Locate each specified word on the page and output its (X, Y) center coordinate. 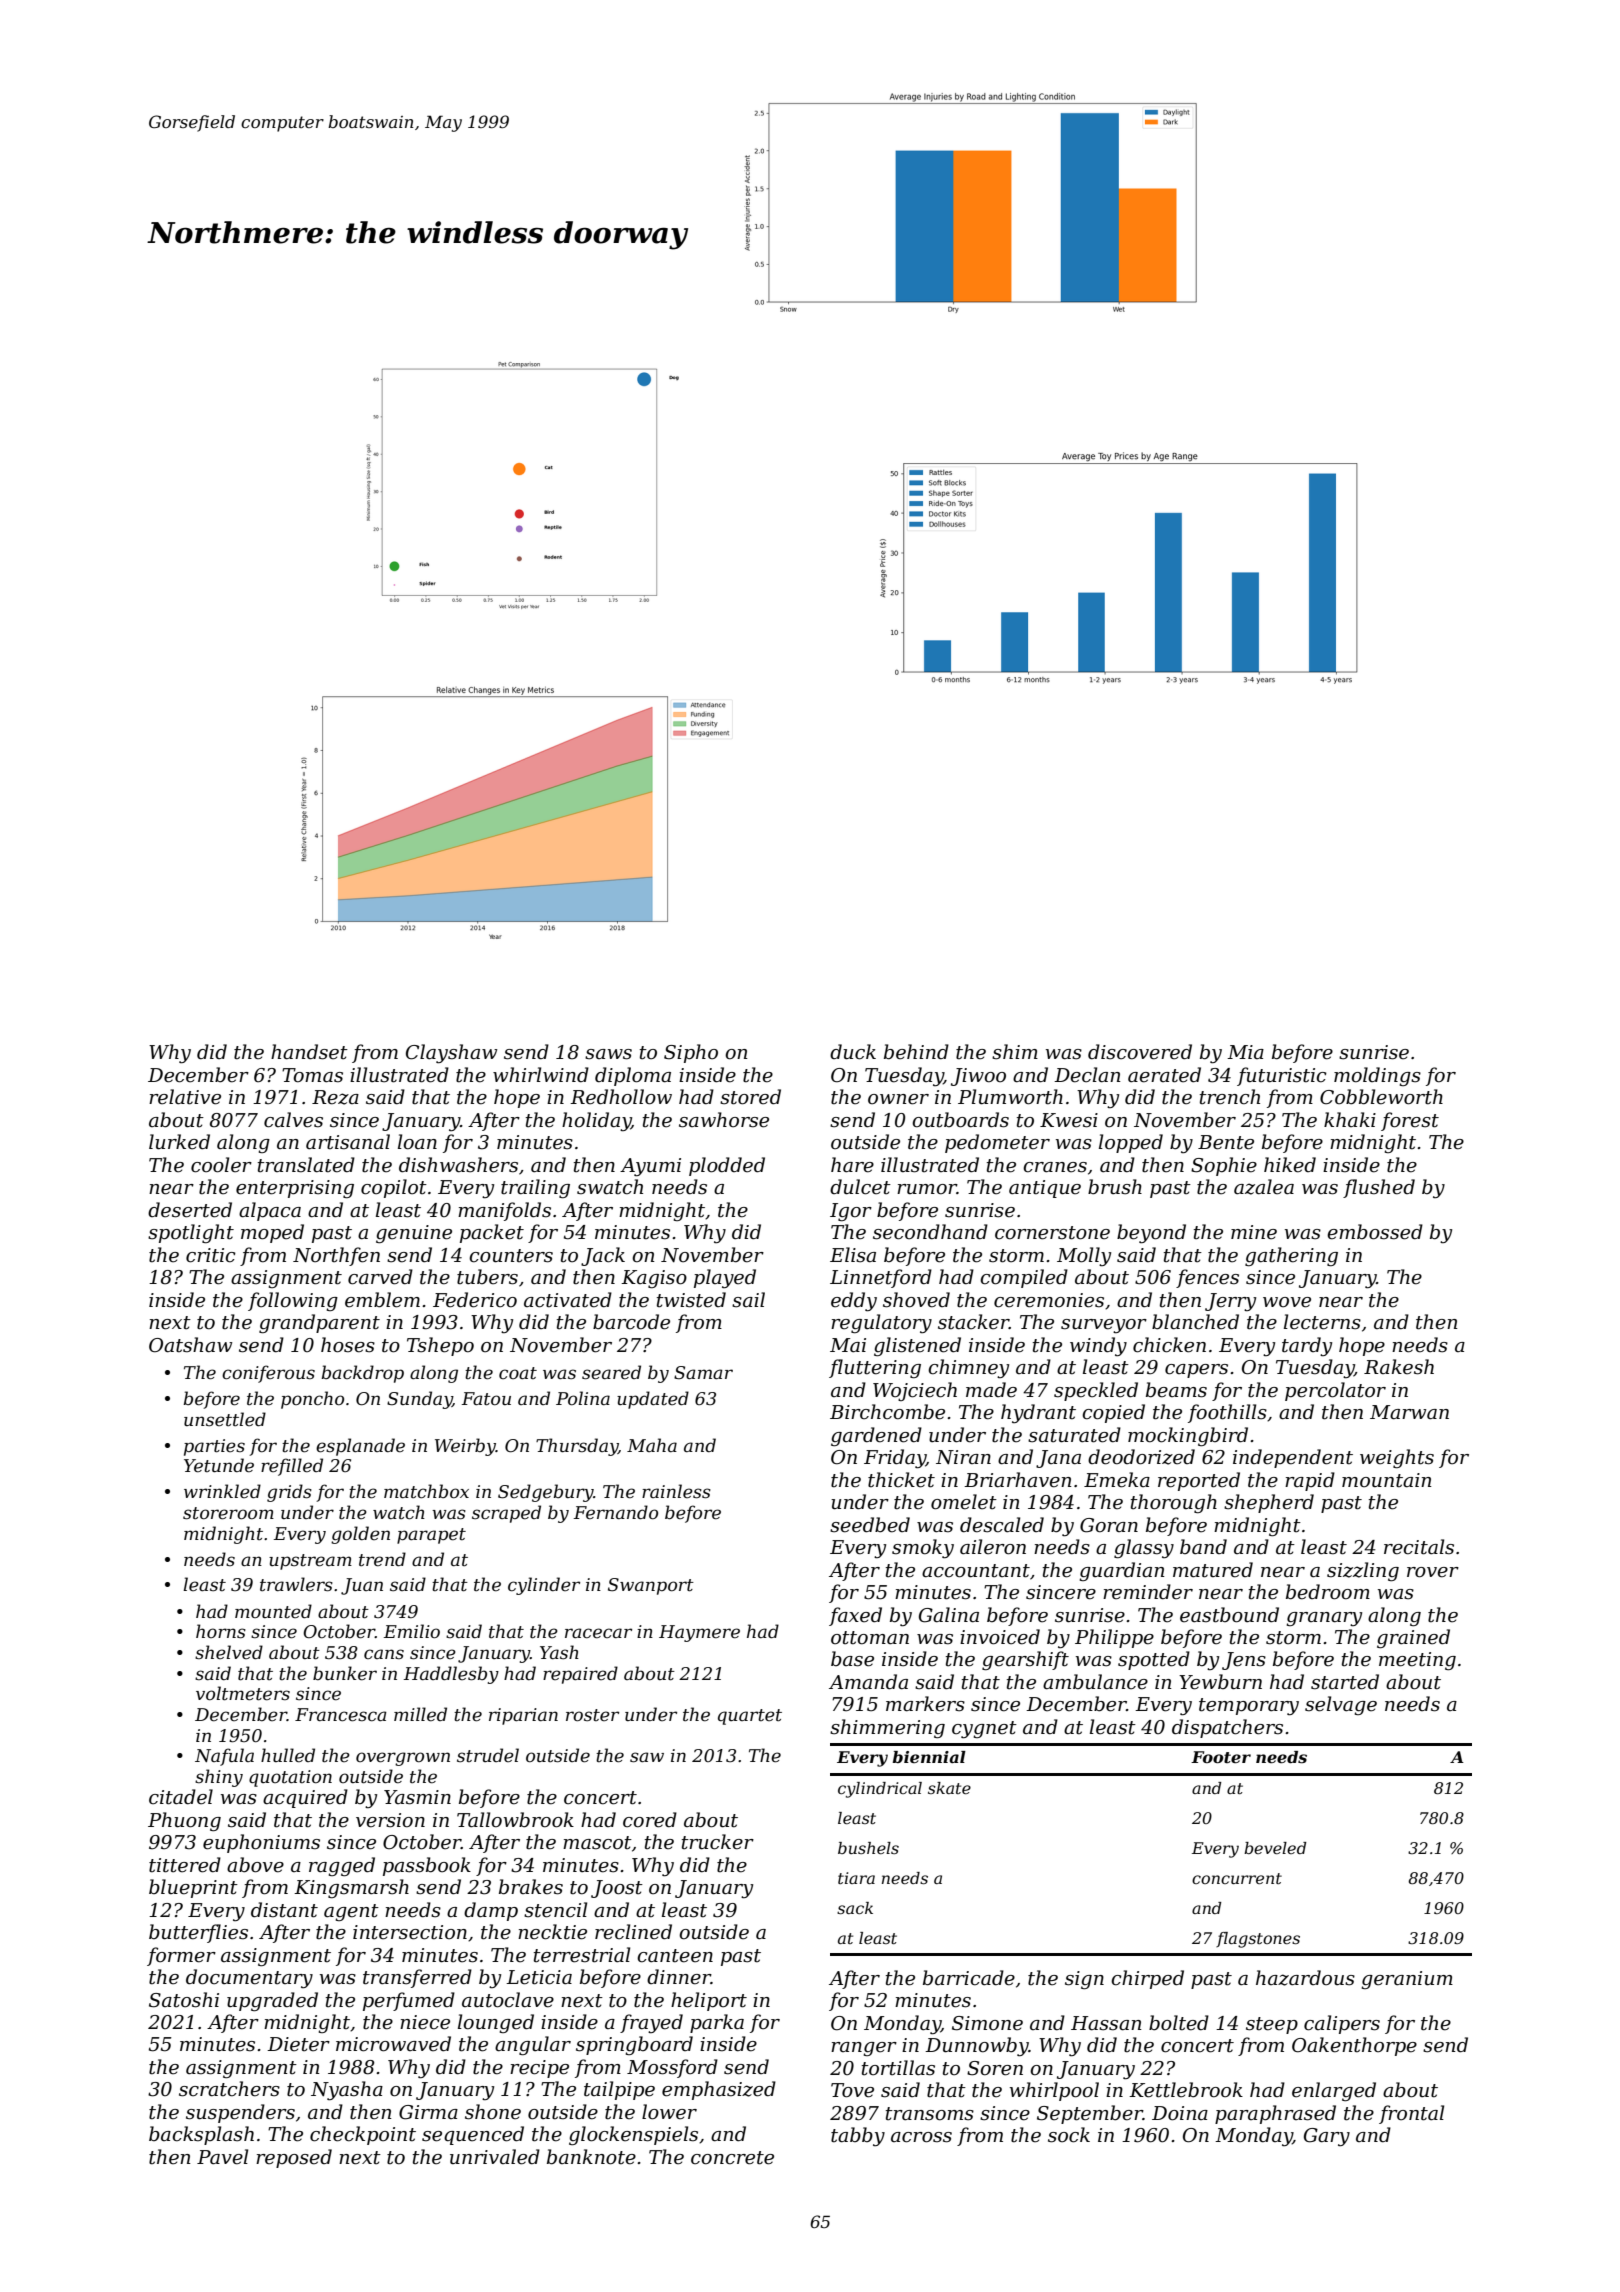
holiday (596, 1121)
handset (309, 1052)
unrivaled (495, 2157)
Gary (1327, 2137)
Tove (852, 2090)
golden (360, 1535)
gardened (876, 1436)
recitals (1419, 1547)
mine (1254, 1232)
